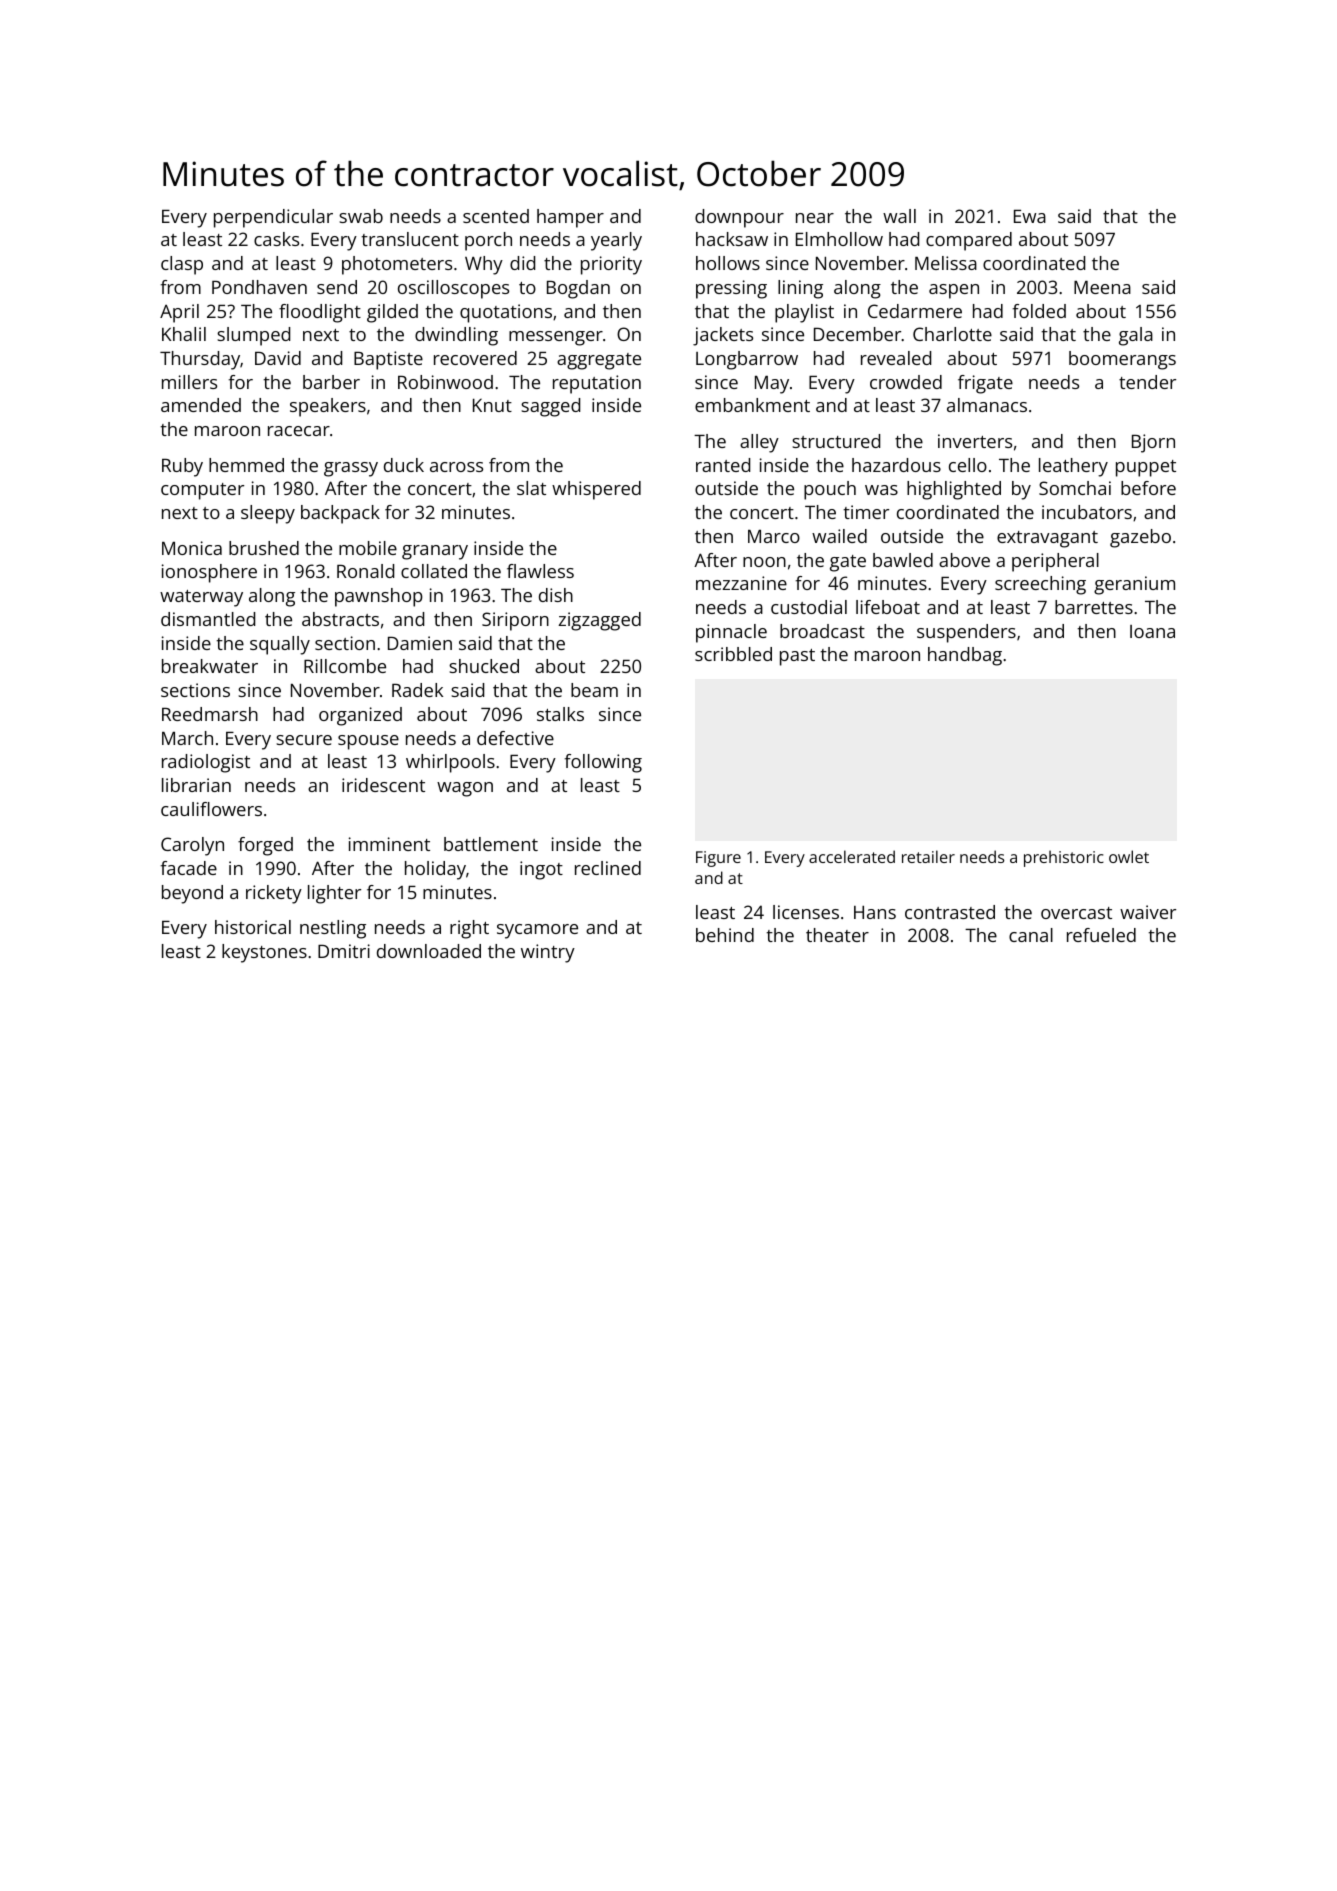 The image size is (1337, 1891). What do you see at coordinates (465, 789) in the document?
I see `wagon` at bounding box center [465, 789].
